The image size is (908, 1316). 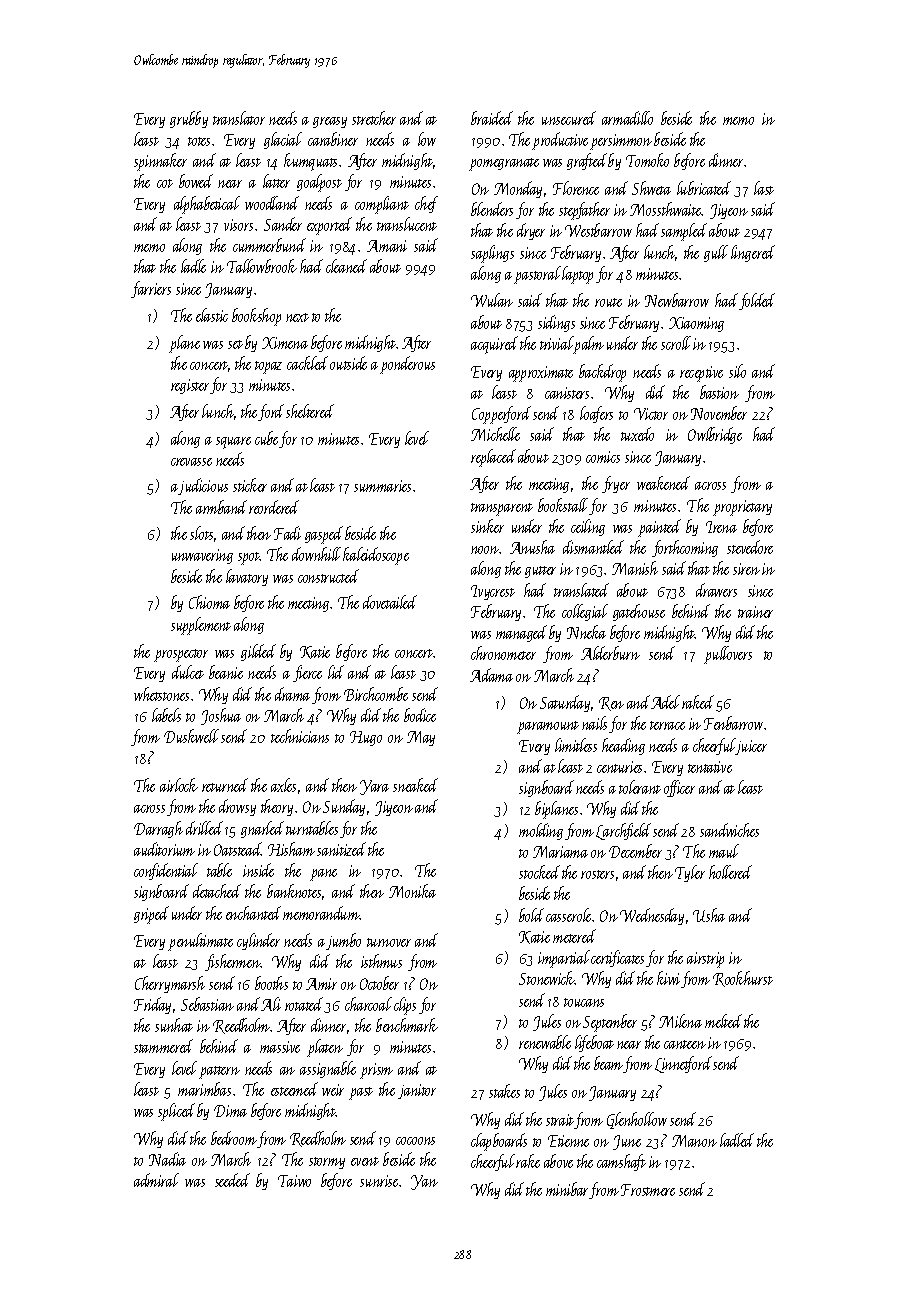 I want to click on Joshua, so click(x=221, y=716).
